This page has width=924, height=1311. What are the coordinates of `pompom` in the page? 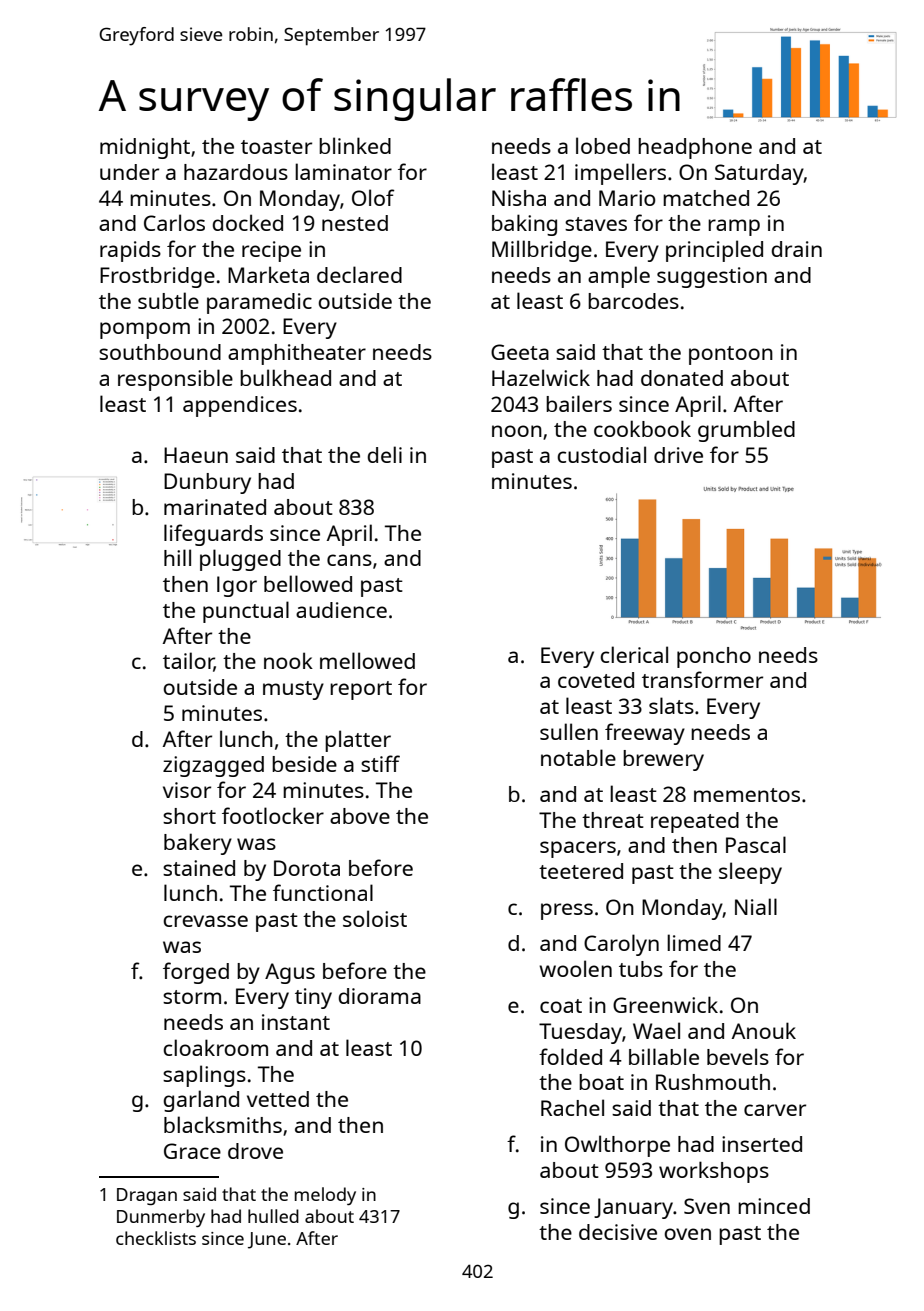 It's located at (145, 330).
